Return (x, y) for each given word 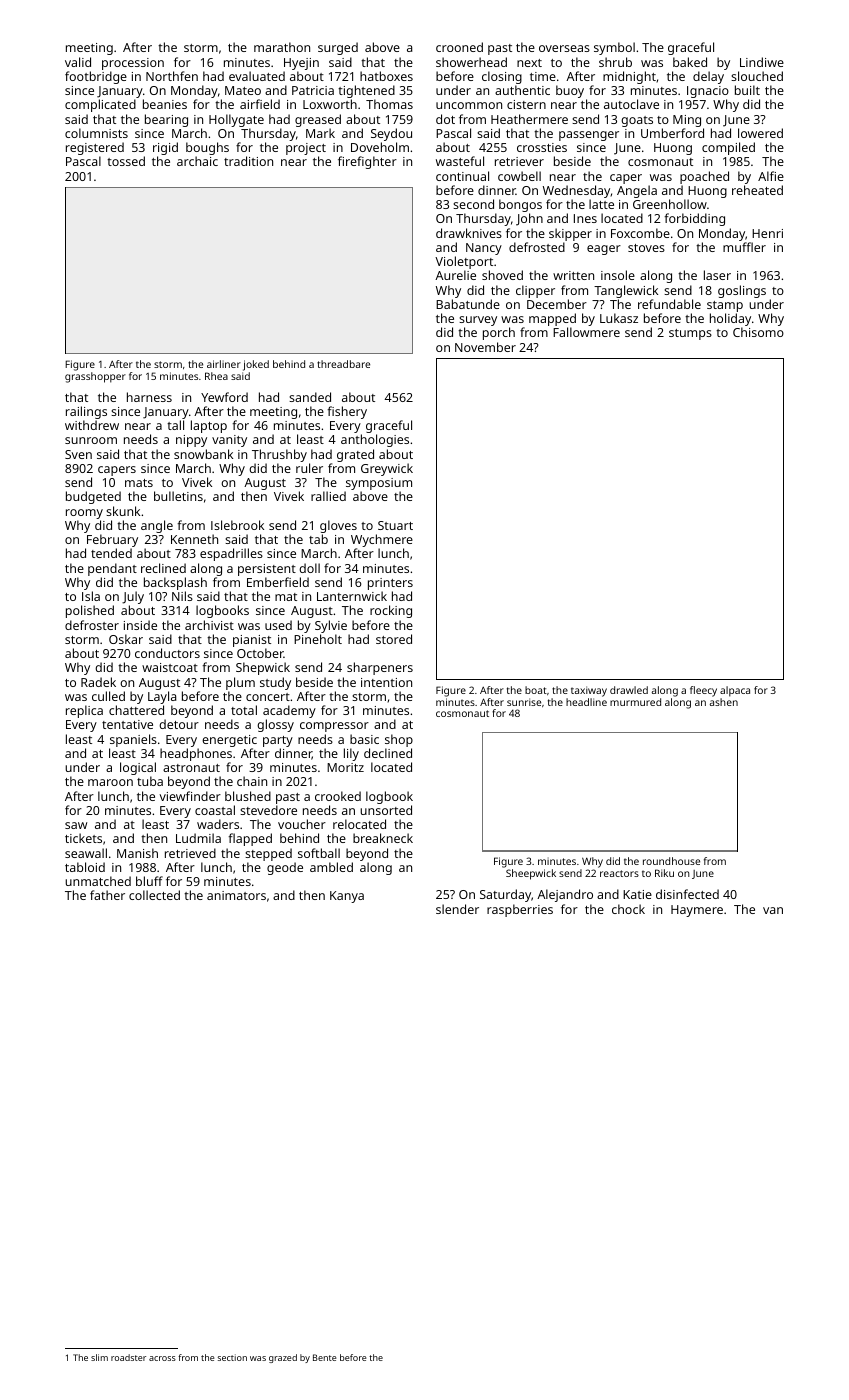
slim (99, 1357)
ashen (724, 702)
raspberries (520, 910)
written (573, 275)
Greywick (387, 469)
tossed (126, 161)
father (107, 895)
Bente (325, 1357)
